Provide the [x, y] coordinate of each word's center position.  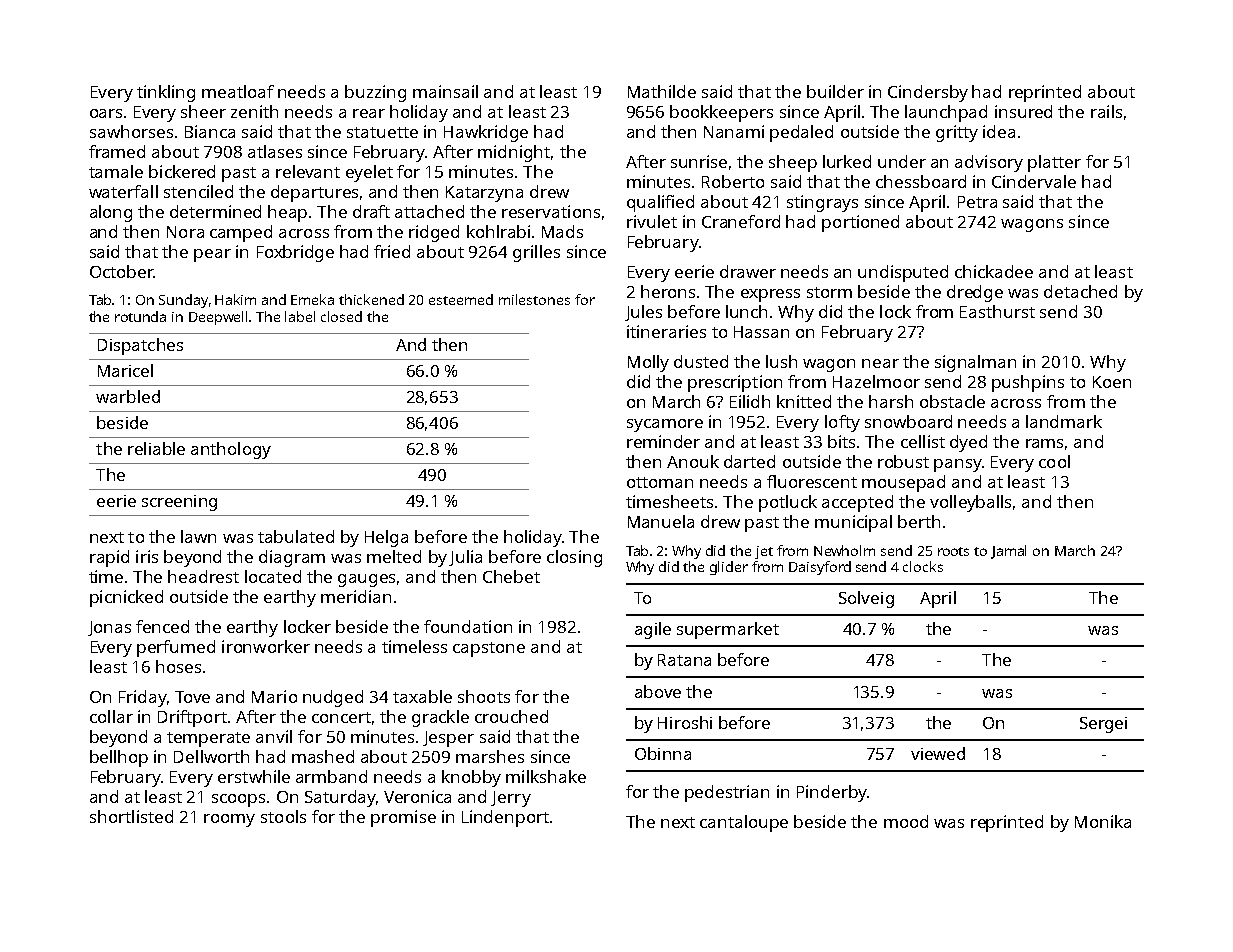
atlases [275, 151]
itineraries [666, 331]
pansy [958, 465]
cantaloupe [744, 823]
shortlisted [131, 816]
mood [906, 821]
